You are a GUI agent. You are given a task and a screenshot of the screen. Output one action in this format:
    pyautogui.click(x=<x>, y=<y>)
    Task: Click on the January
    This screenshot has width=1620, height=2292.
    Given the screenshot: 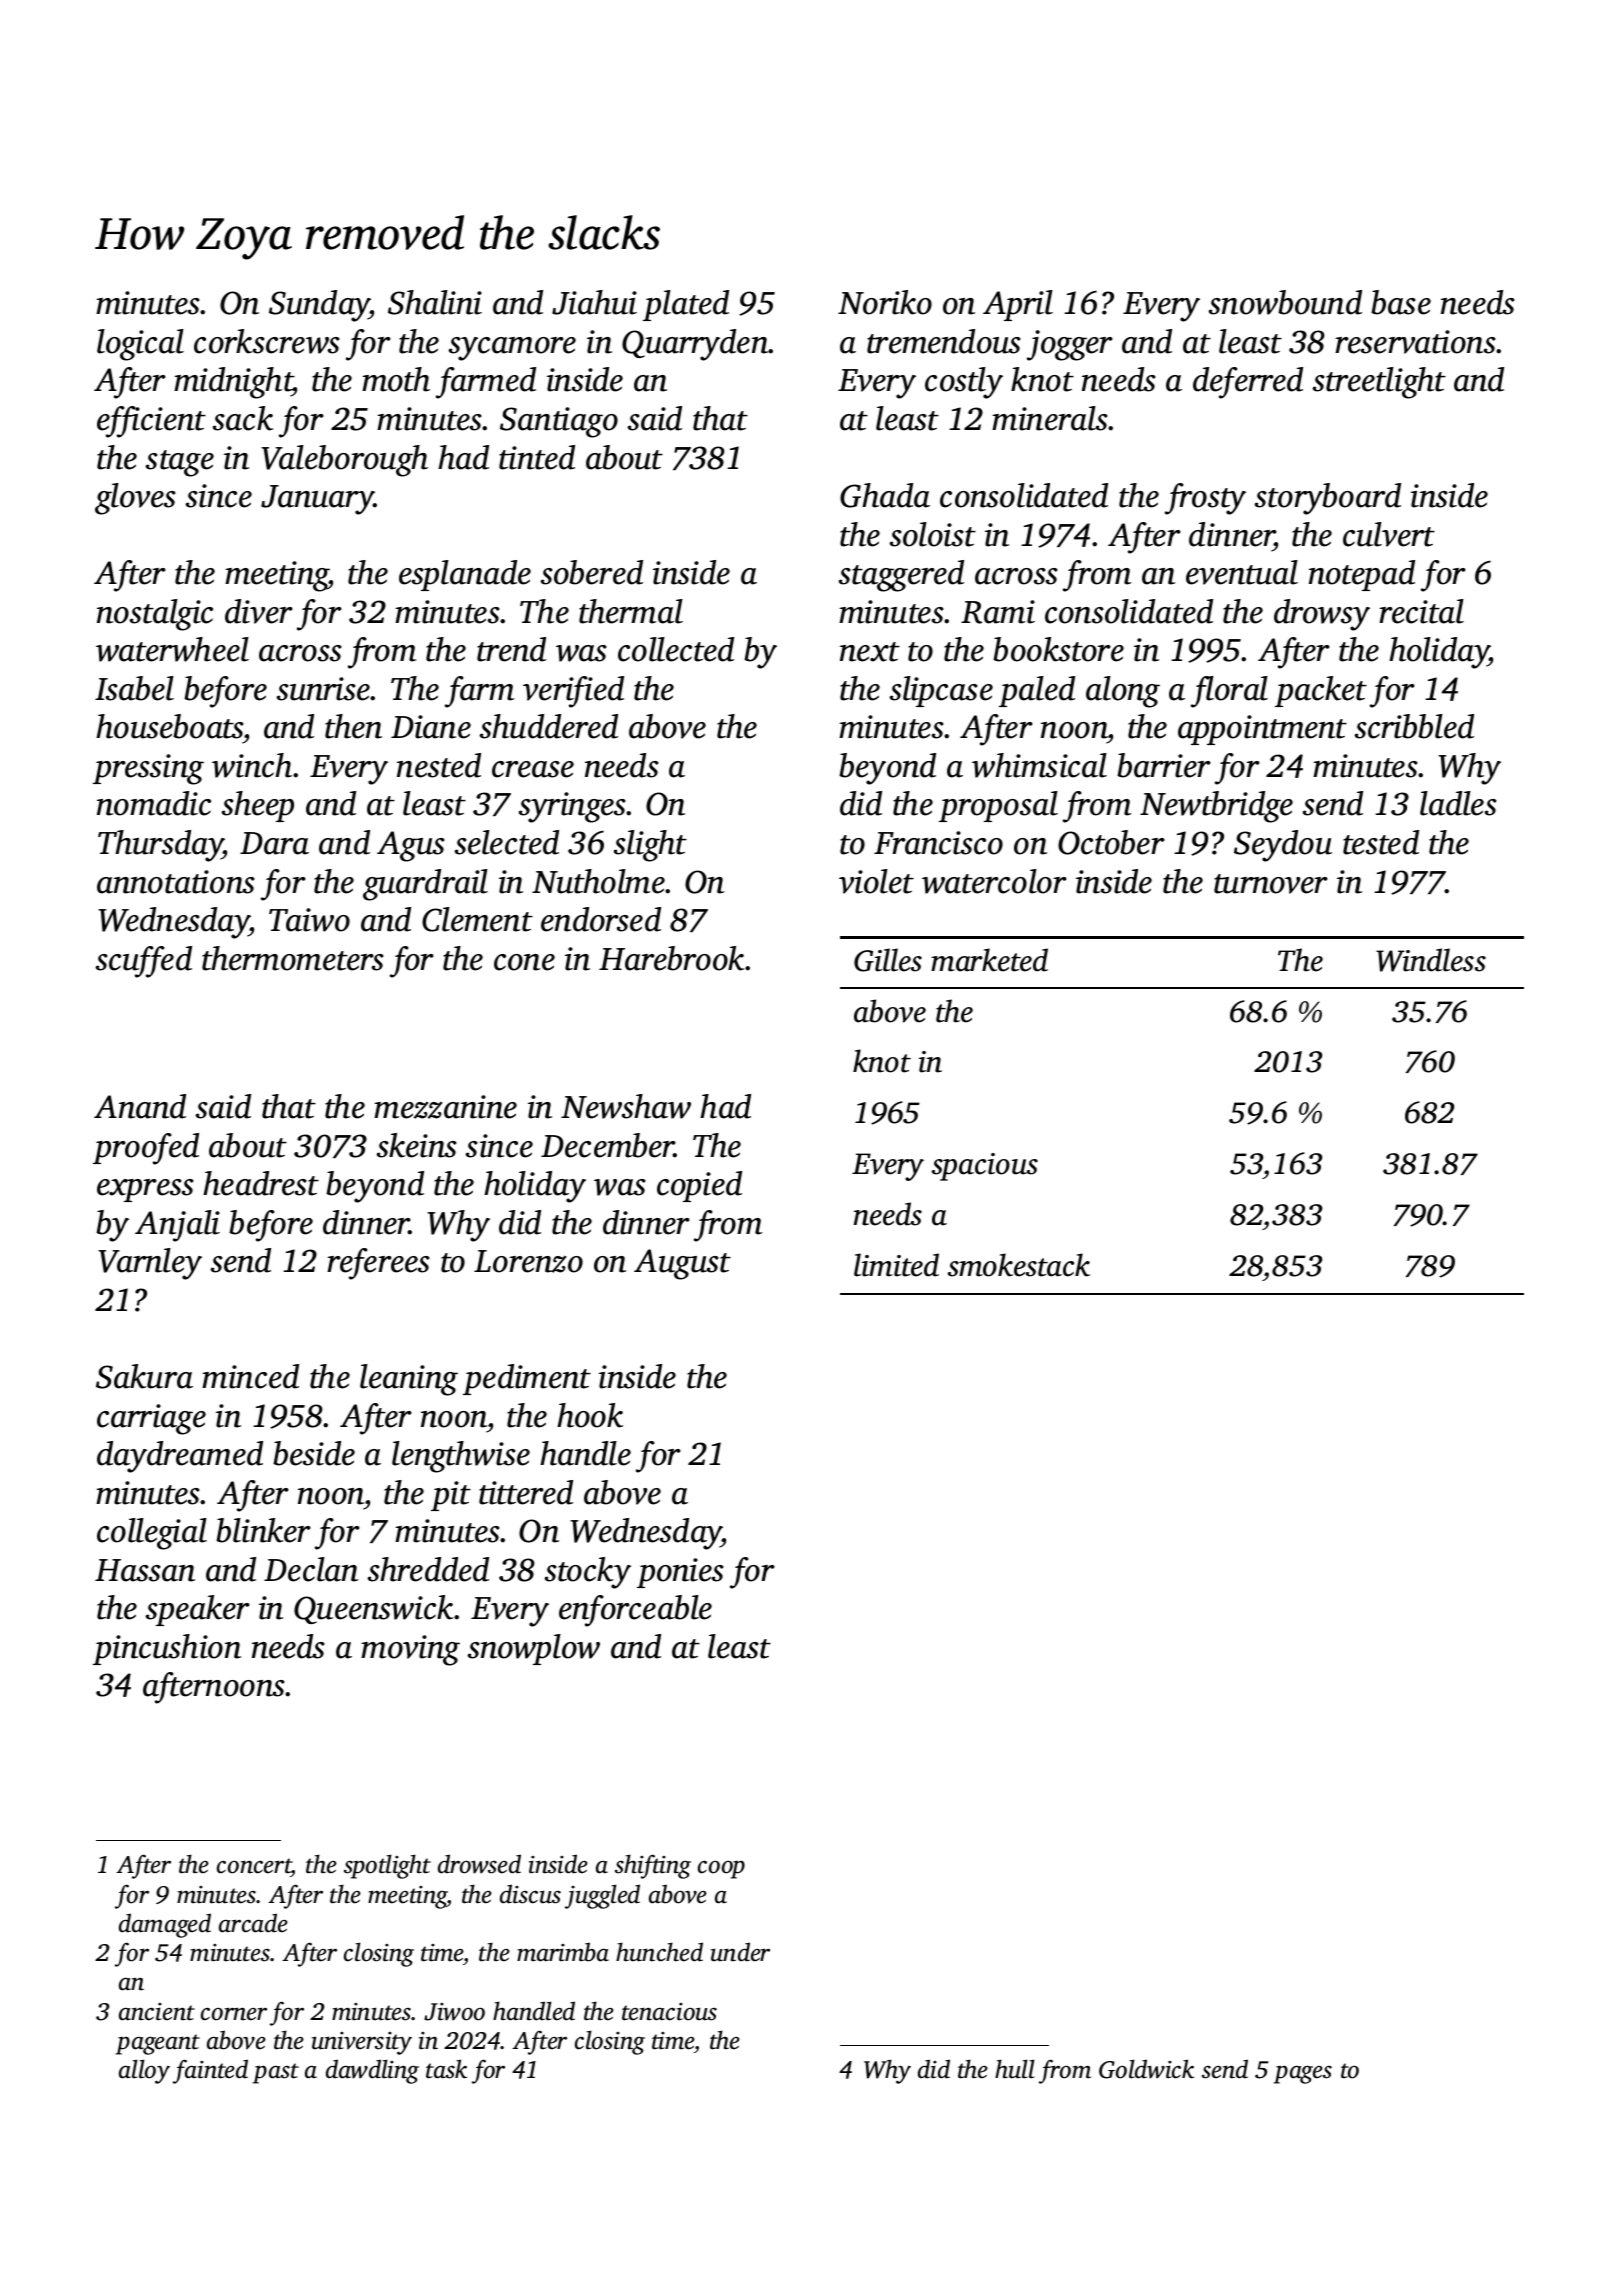 What is the action you would take?
    pyautogui.click(x=317, y=500)
